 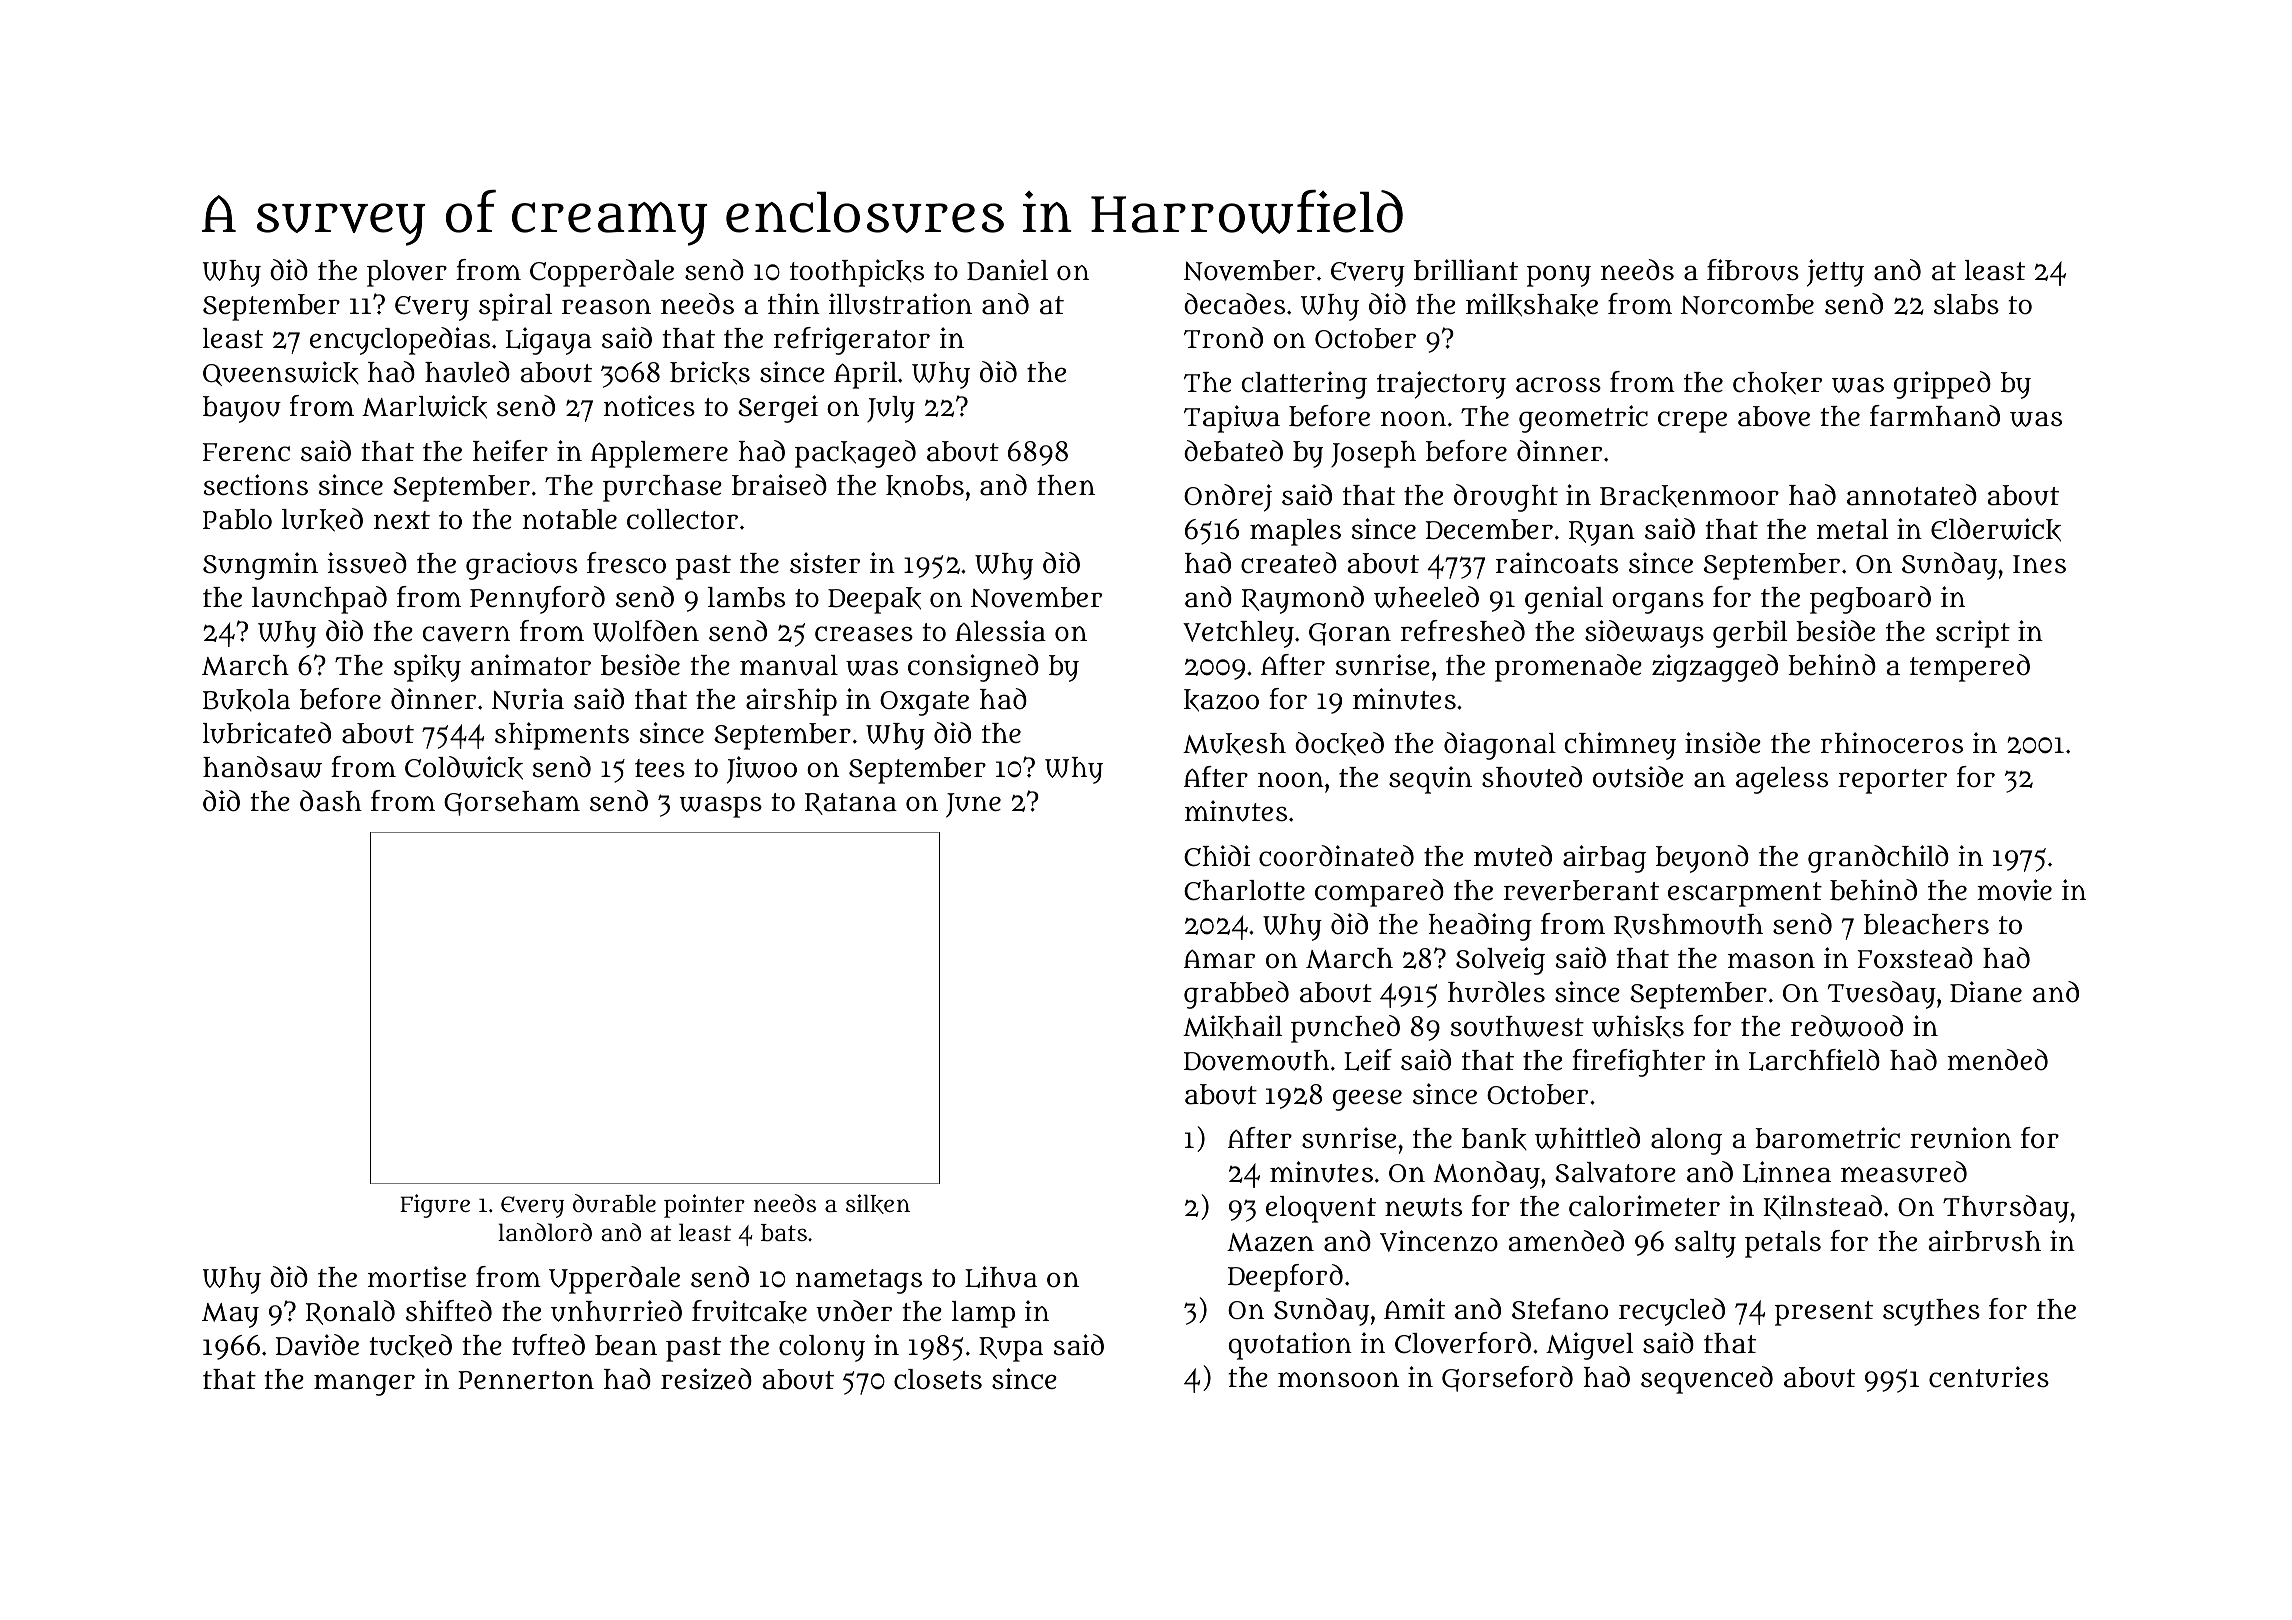 What do you see at coordinates (1814, 1060) in the screenshot?
I see `Larchfield` at bounding box center [1814, 1060].
